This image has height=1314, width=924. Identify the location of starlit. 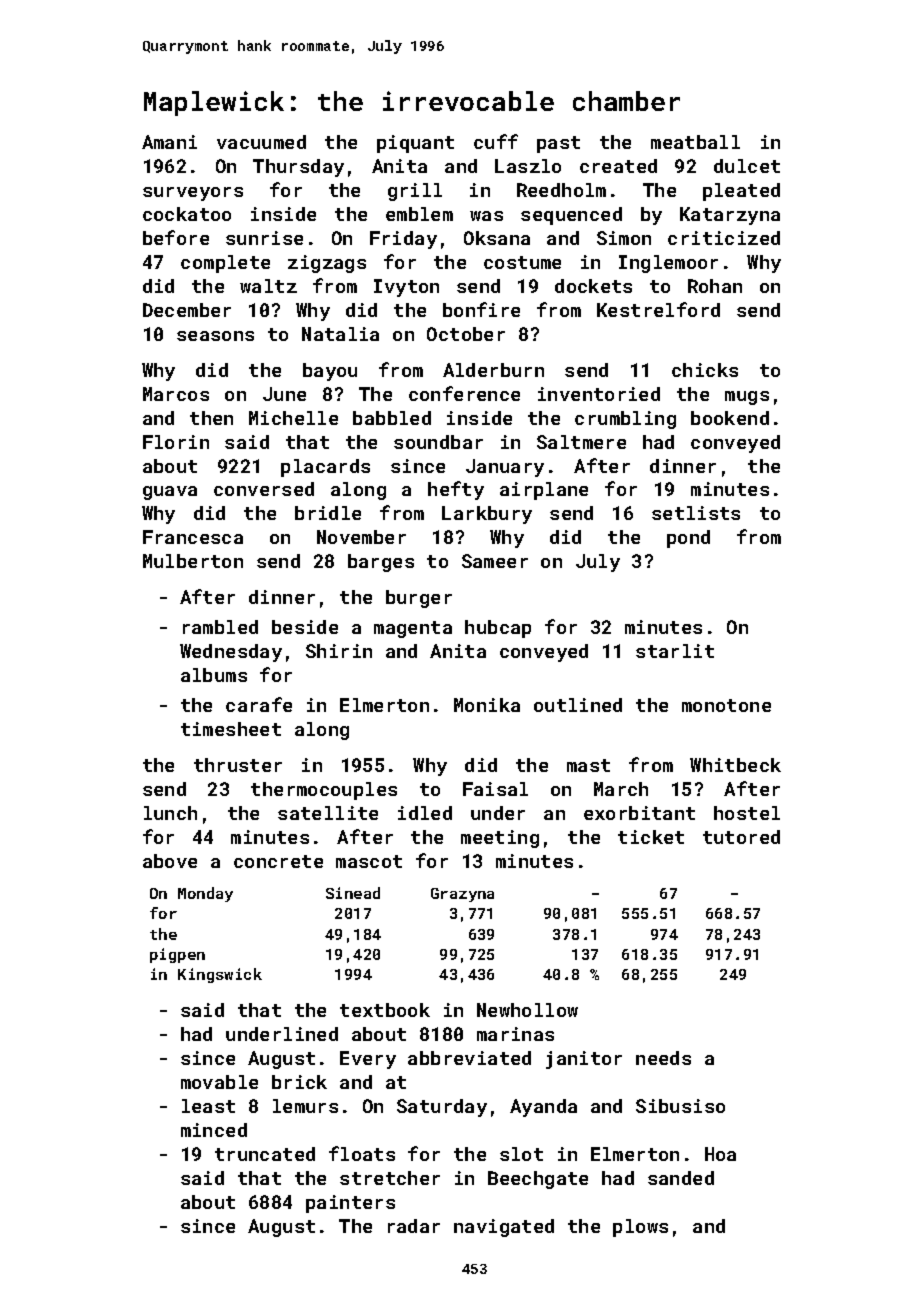
(675, 651).
